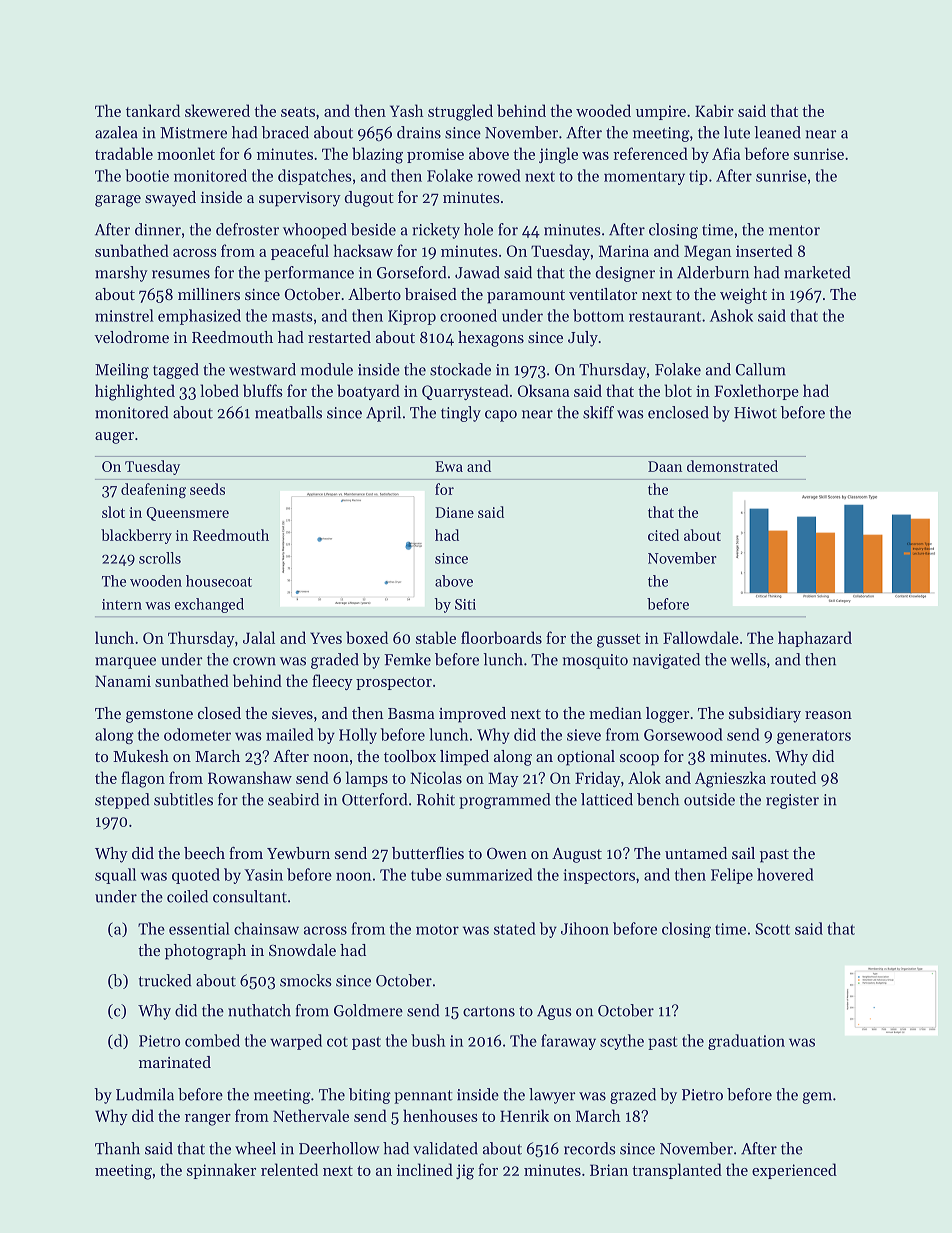 This screenshot has height=1233, width=952. What do you see at coordinates (731, 315) in the screenshot?
I see `Ashok` at bounding box center [731, 315].
